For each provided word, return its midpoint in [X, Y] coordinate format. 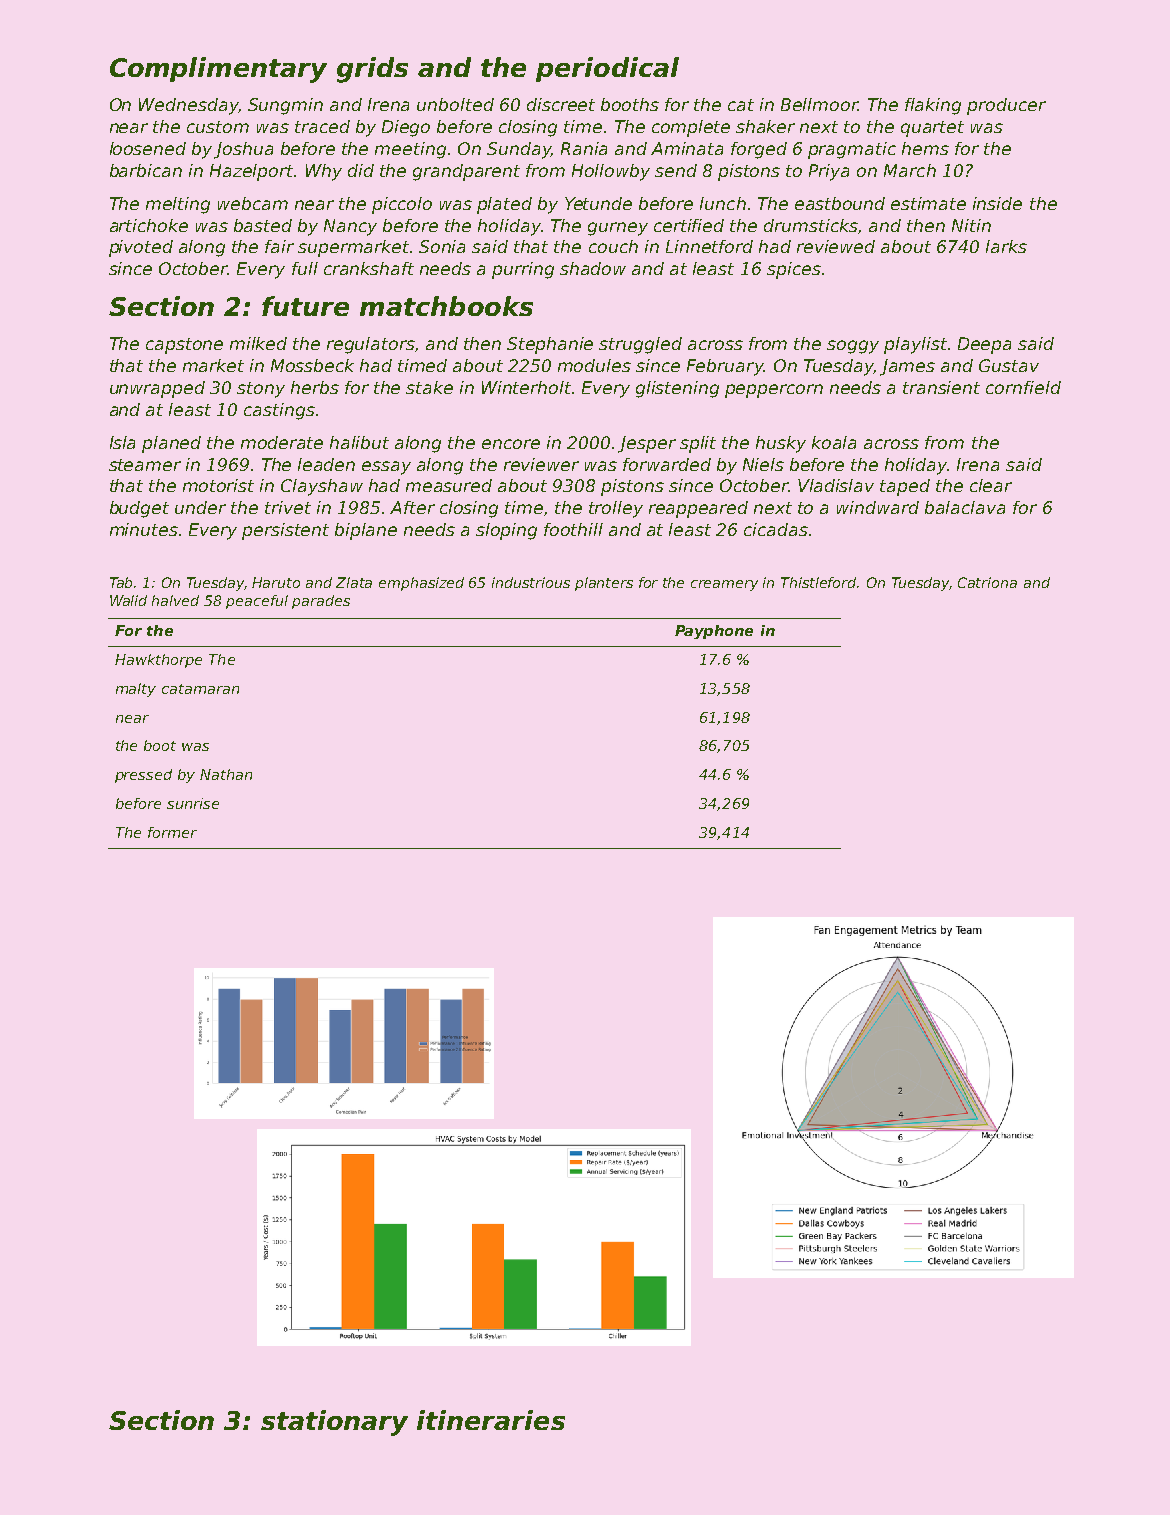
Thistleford [819, 582]
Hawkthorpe [158, 661]
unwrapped [157, 389]
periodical [607, 69]
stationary [334, 1423]
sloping [506, 531]
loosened [148, 148]
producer [1006, 106]
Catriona [987, 582]
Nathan [226, 774]
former [172, 832]
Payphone [714, 632]
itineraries [491, 1420]
